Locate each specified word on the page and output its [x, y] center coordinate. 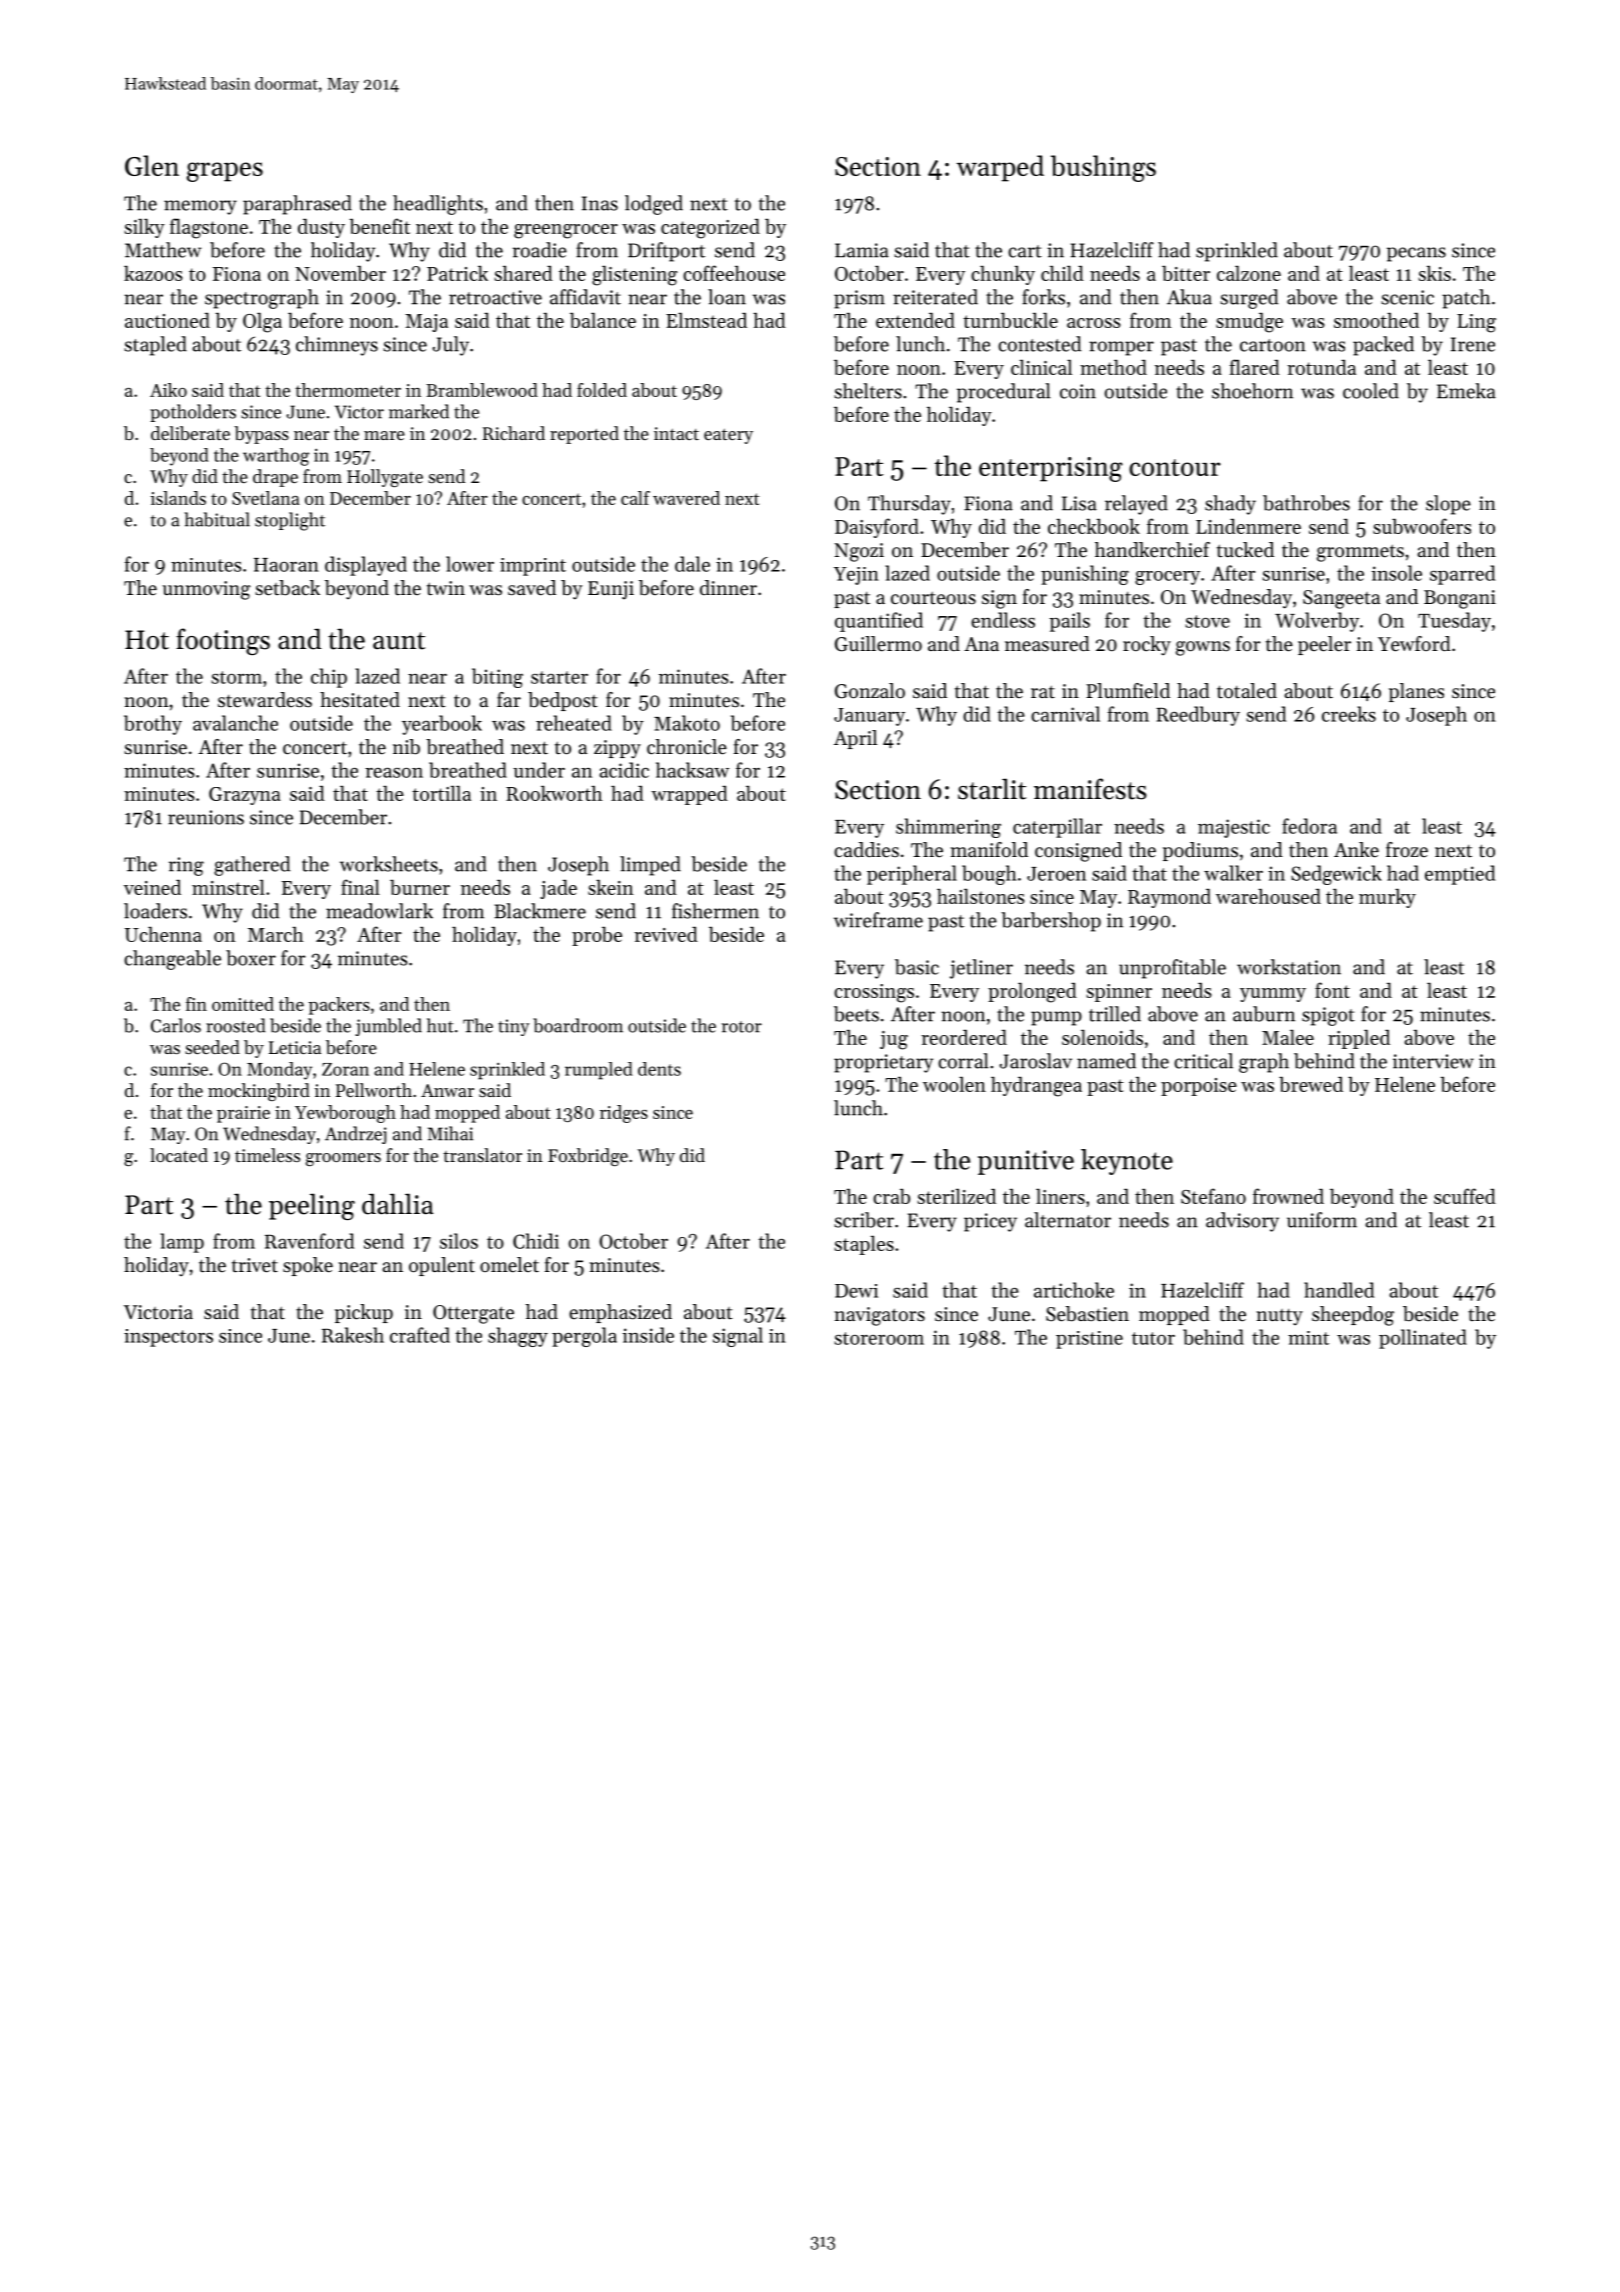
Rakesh [353, 1335]
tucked [1245, 550]
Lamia [862, 250]
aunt [399, 641]
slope [1448, 505]
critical [1203, 1061]
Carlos [176, 1025]
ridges [624, 1114]
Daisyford [877, 528]
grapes [225, 172]
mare [384, 435]
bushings [1103, 168]
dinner [728, 588]
